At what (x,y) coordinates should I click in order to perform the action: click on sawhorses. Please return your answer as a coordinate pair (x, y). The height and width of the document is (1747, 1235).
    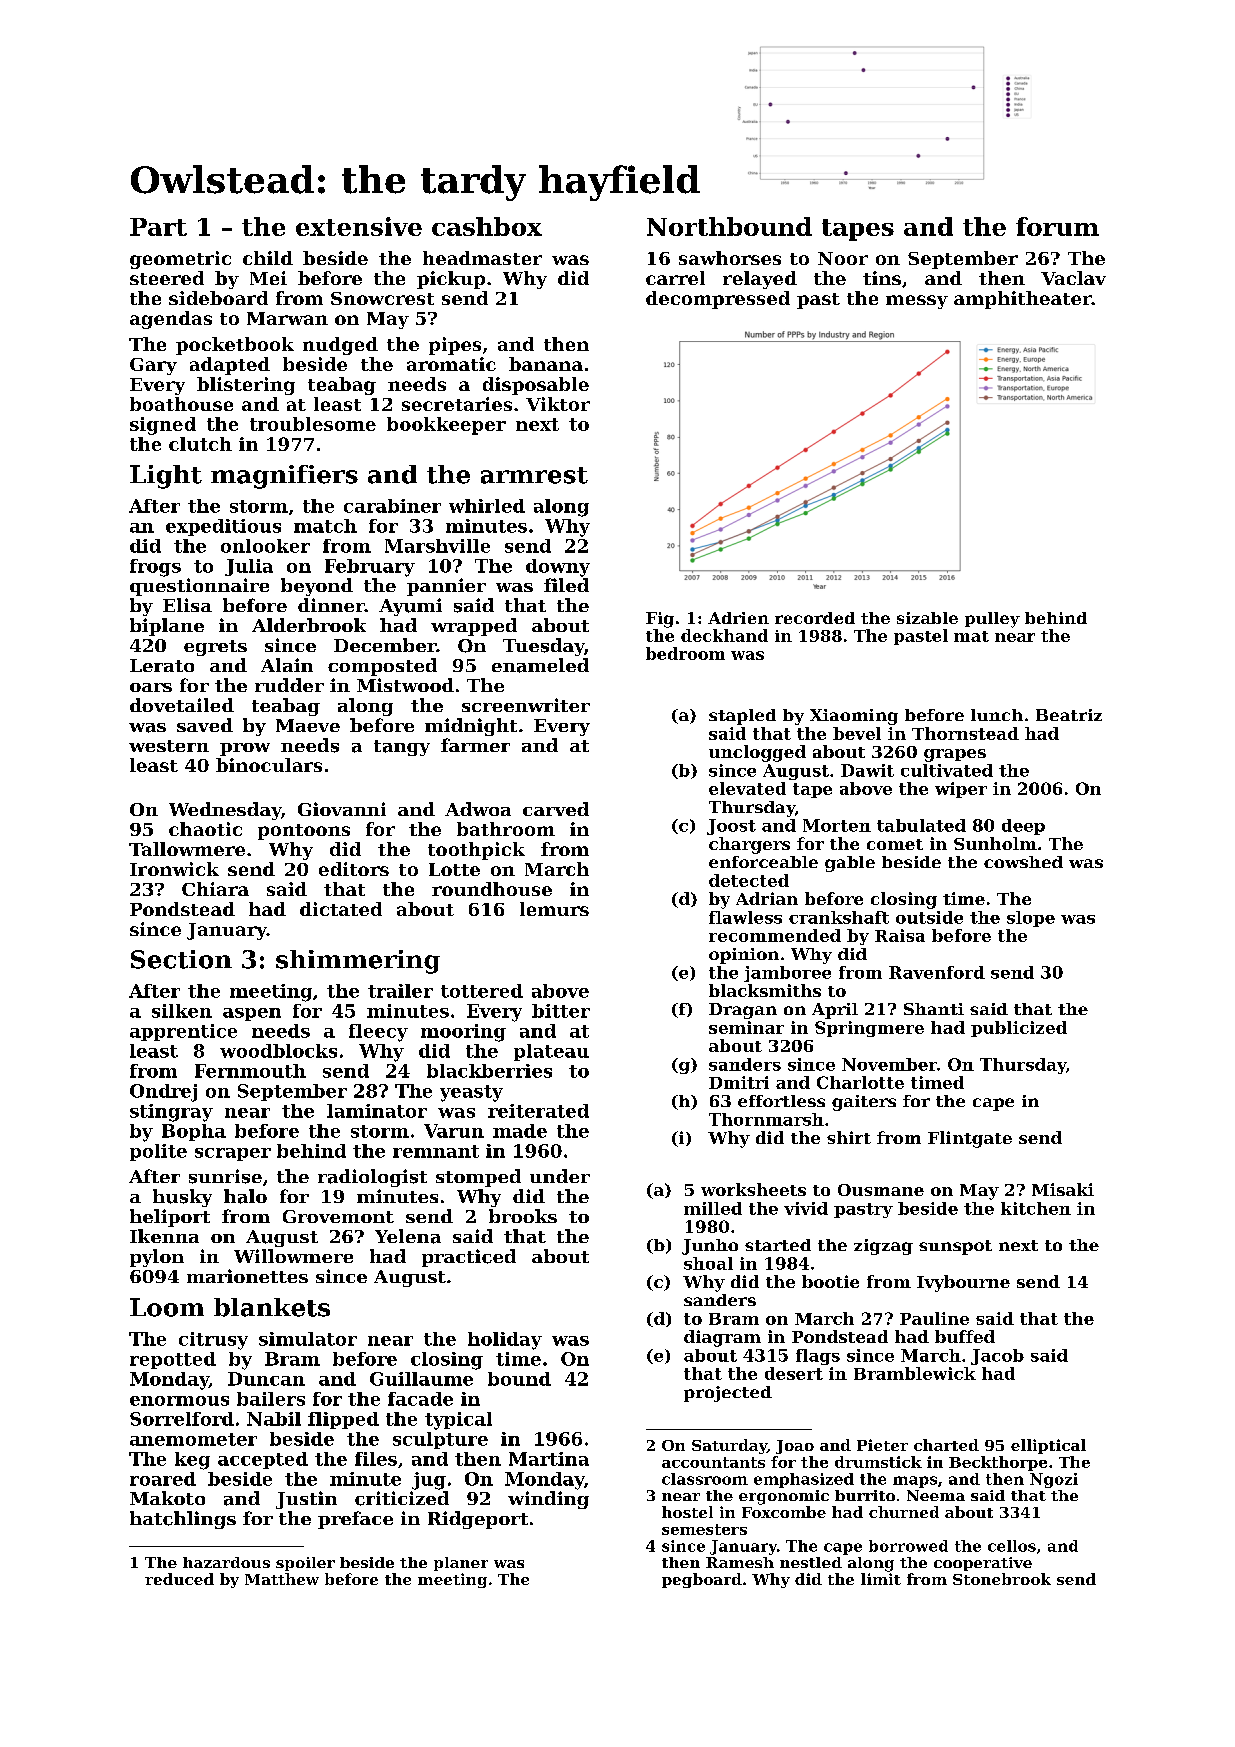
    Looking at the image, I should click on (730, 258).
